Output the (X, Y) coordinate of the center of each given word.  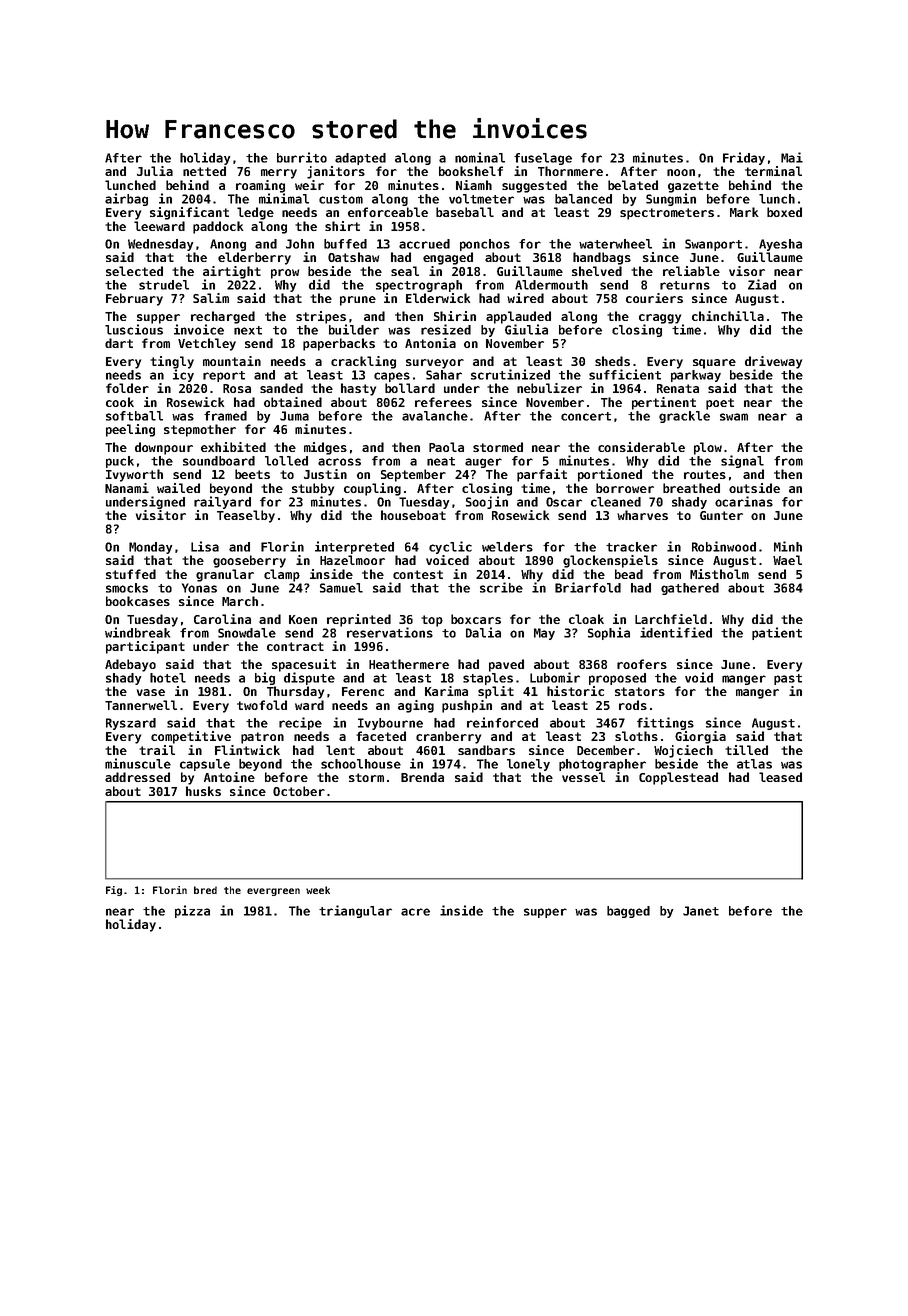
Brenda (422, 777)
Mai (792, 157)
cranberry (448, 737)
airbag (126, 199)
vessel (583, 777)
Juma (294, 416)
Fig (114, 891)
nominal (480, 157)
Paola (446, 447)
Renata (678, 388)
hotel (168, 678)
